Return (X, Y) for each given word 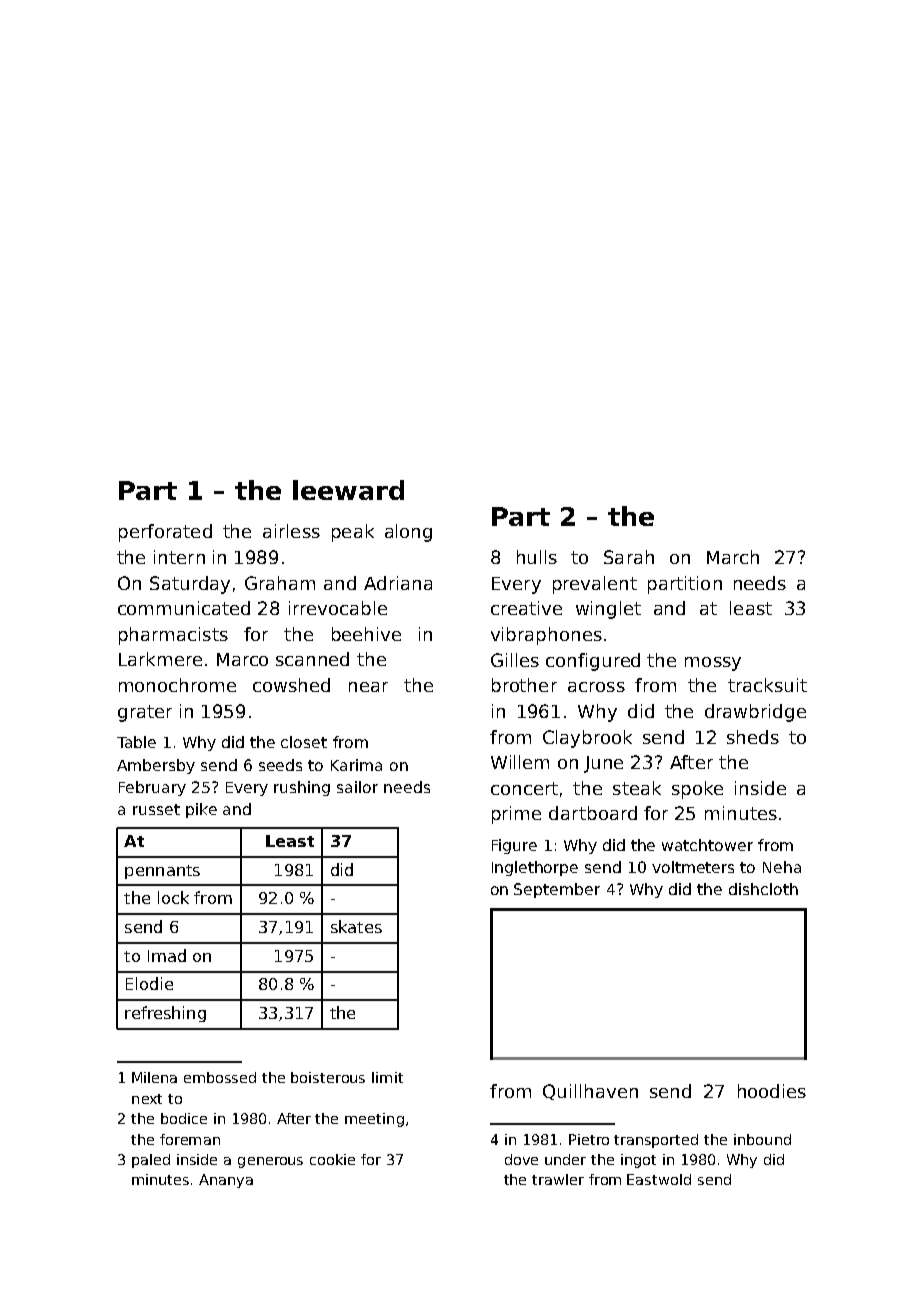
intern (179, 557)
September (557, 890)
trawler (558, 1179)
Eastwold (659, 1179)
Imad (167, 955)
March (733, 557)
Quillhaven (590, 1092)
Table (136, 742)
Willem (520, 762)
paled (151, 1161)
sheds (753, 737)
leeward (348, 490)
